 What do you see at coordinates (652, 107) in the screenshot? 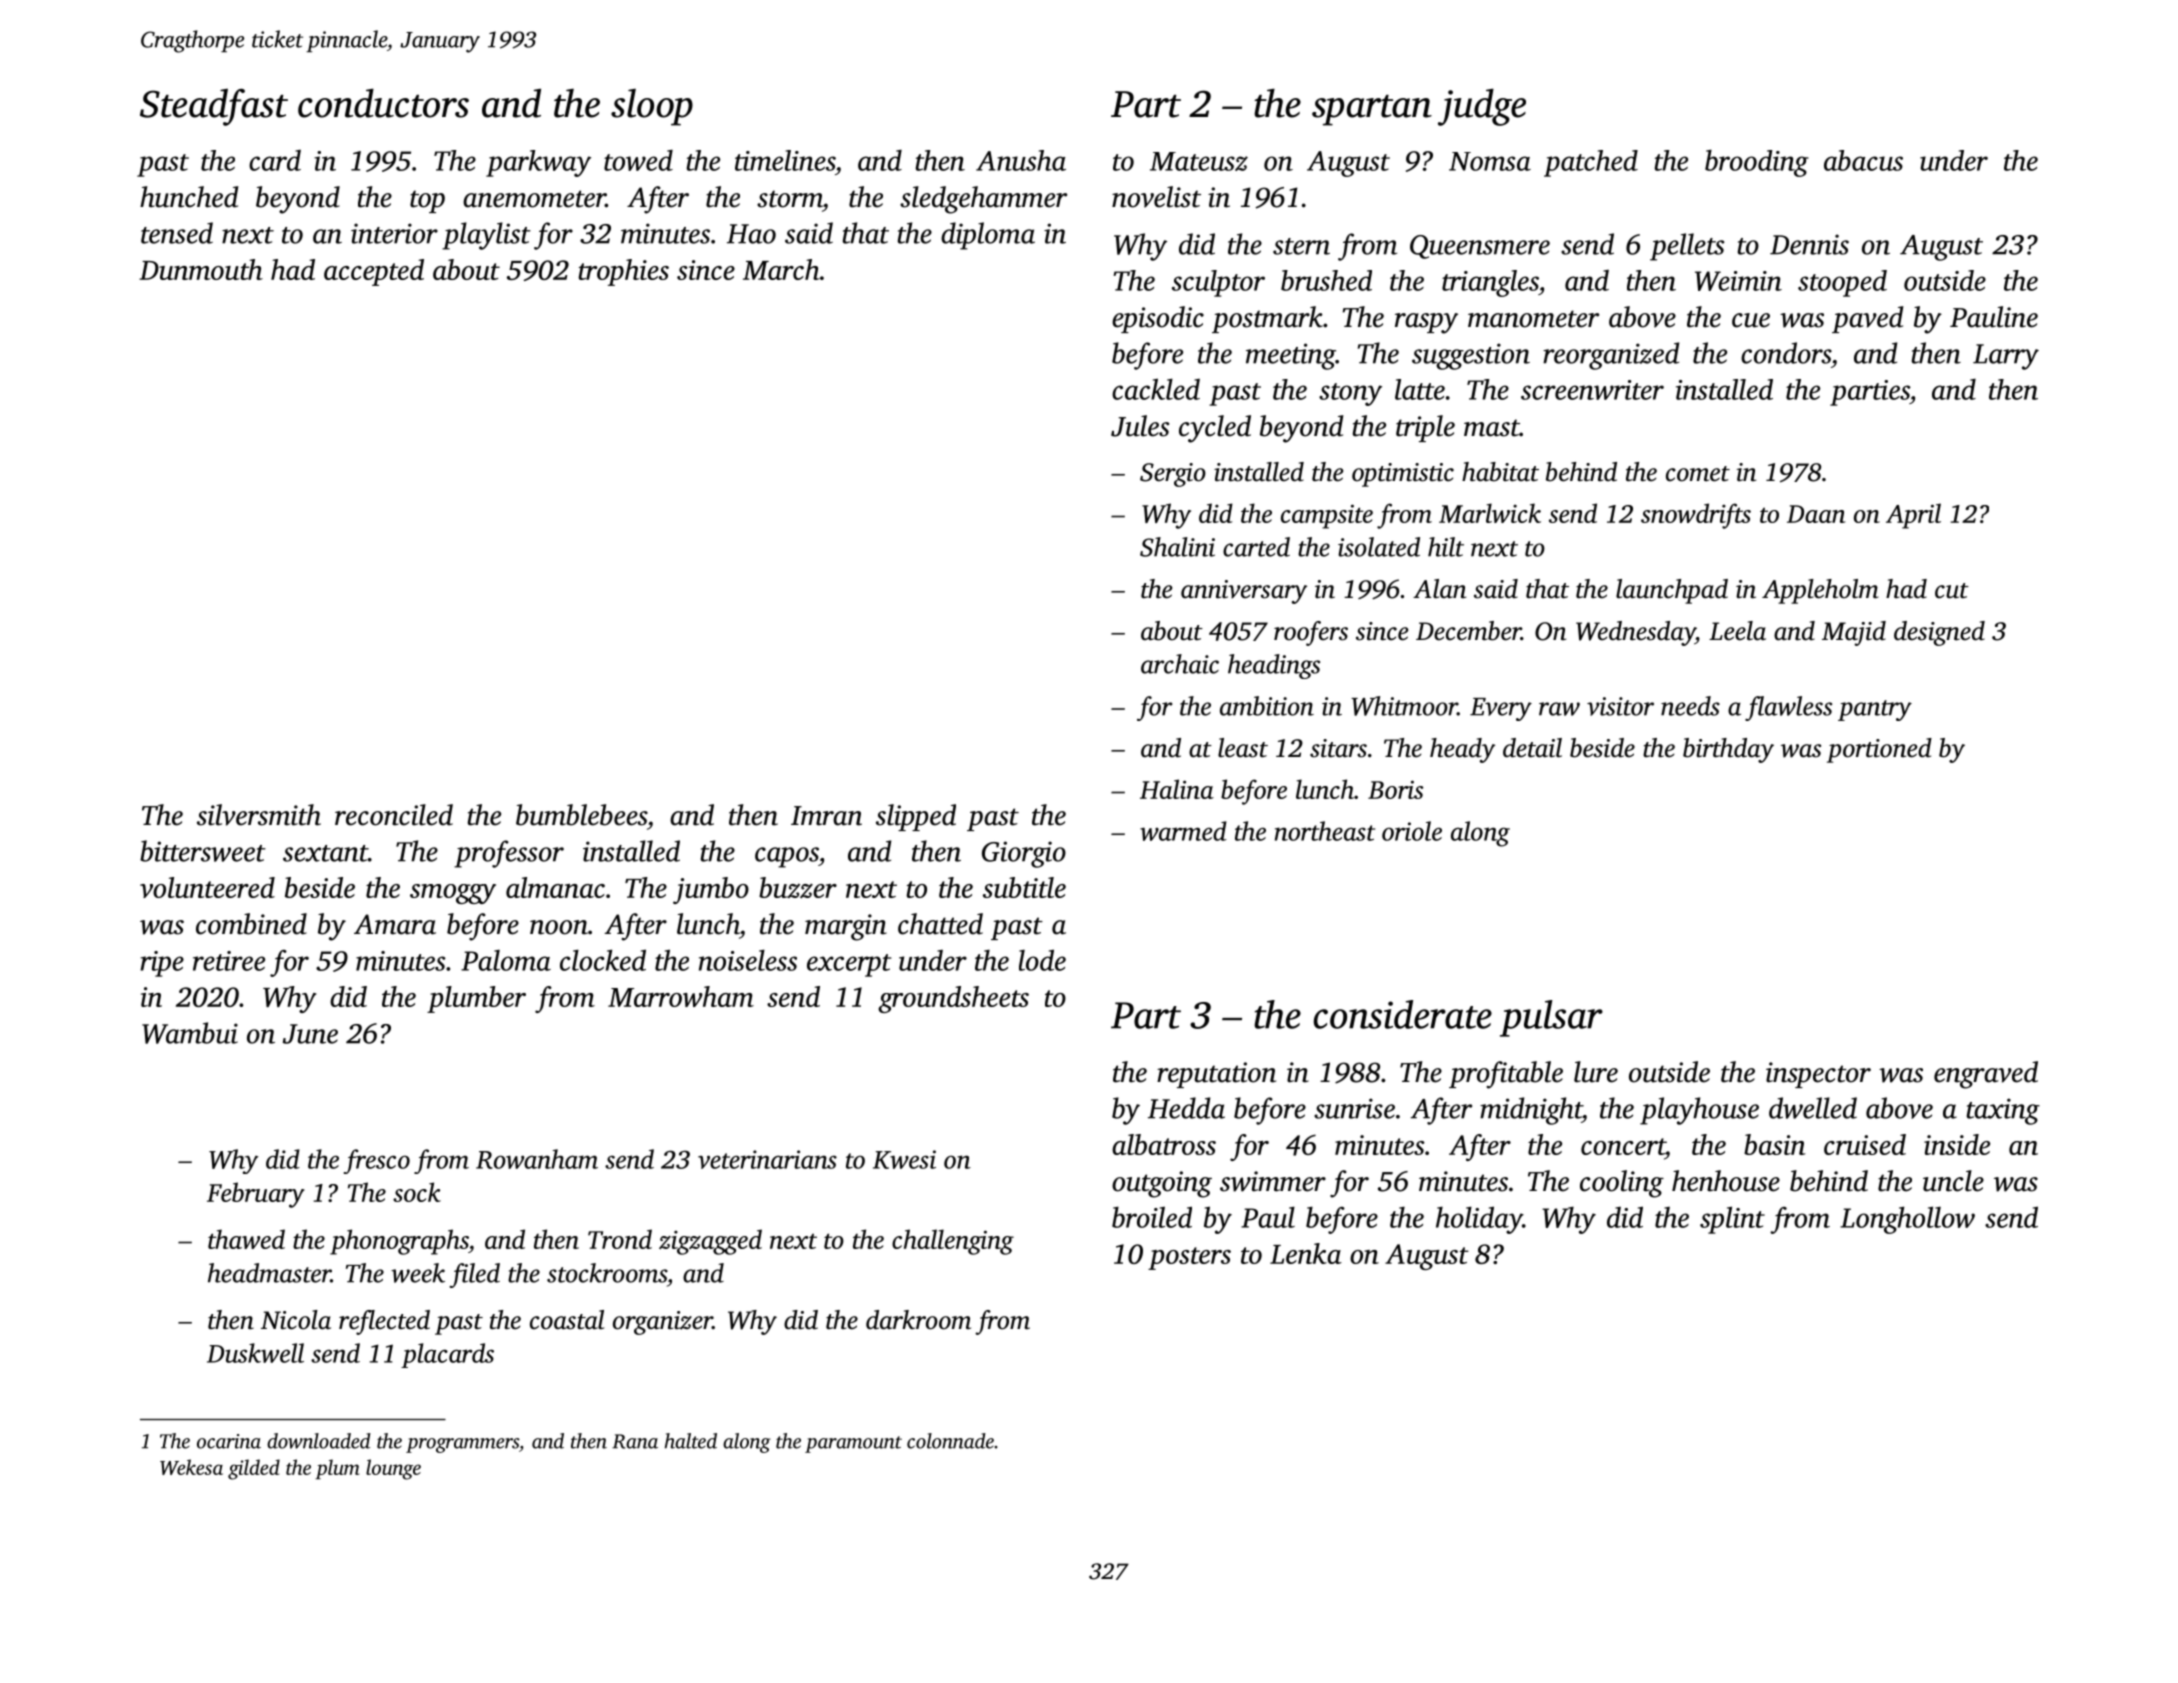
I see `sloop` at bounding box center [652, 107].
